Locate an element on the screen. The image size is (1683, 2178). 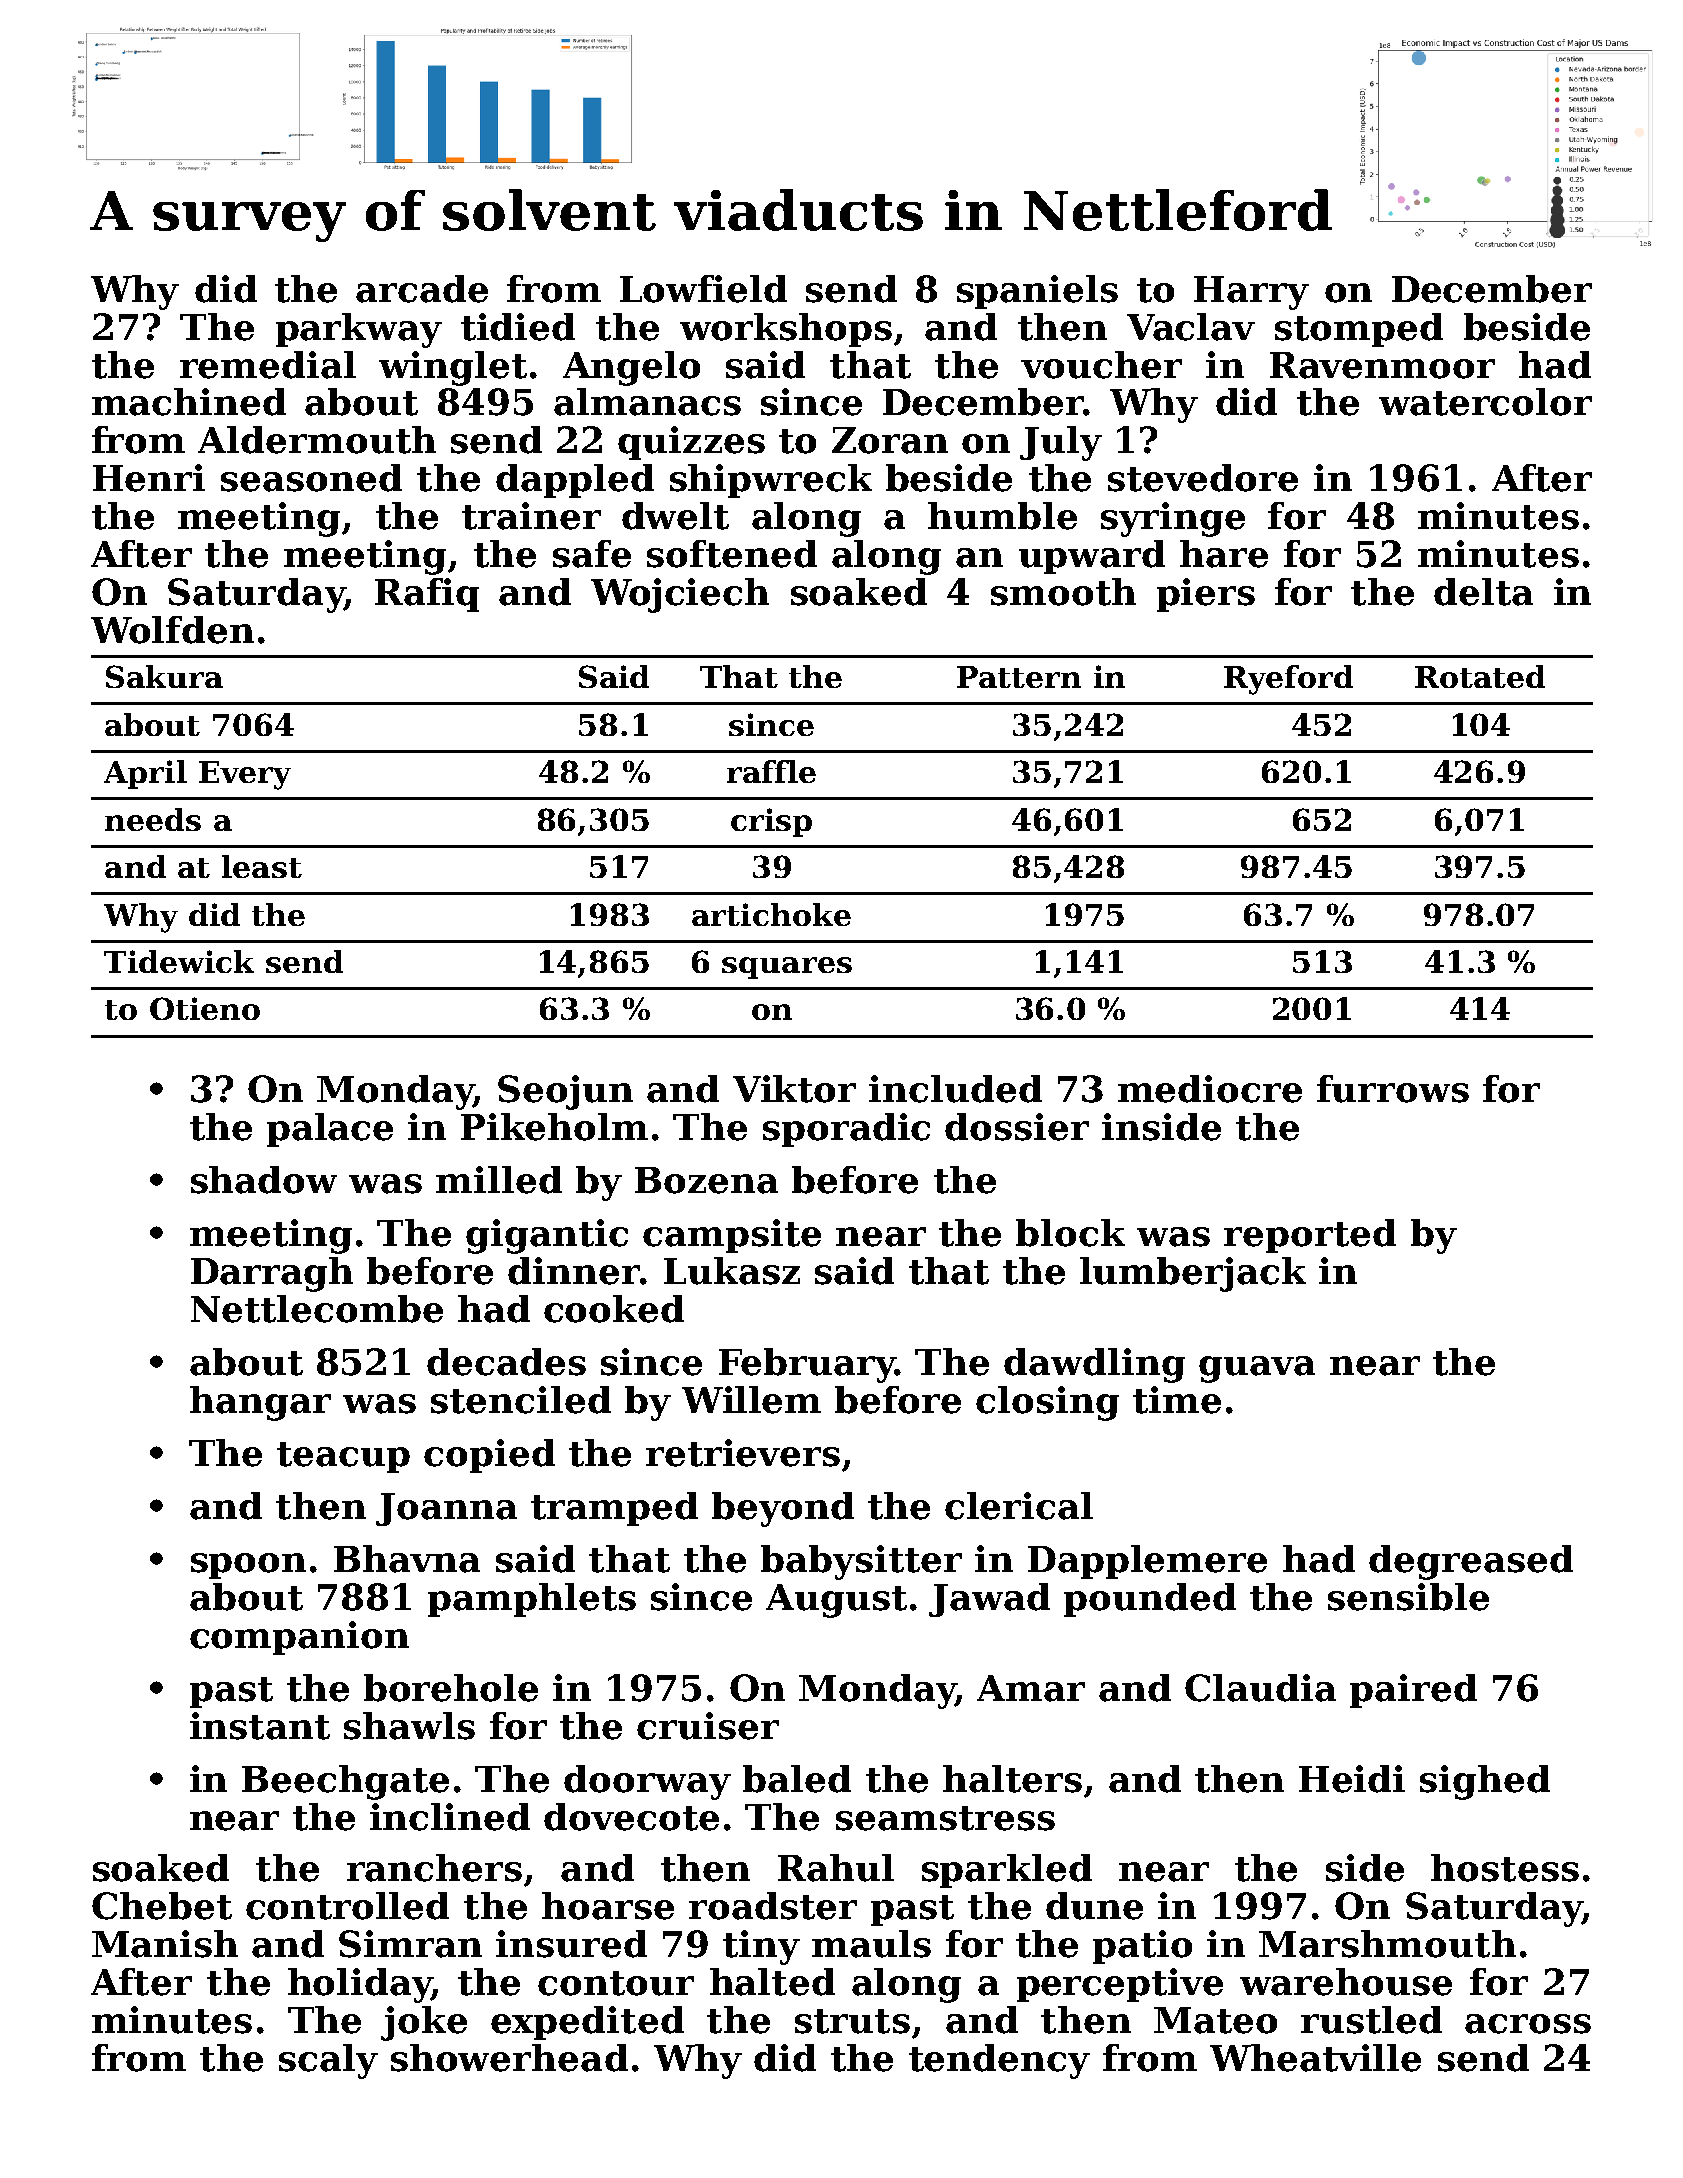
delta is located at coordinates (1483, 592).
